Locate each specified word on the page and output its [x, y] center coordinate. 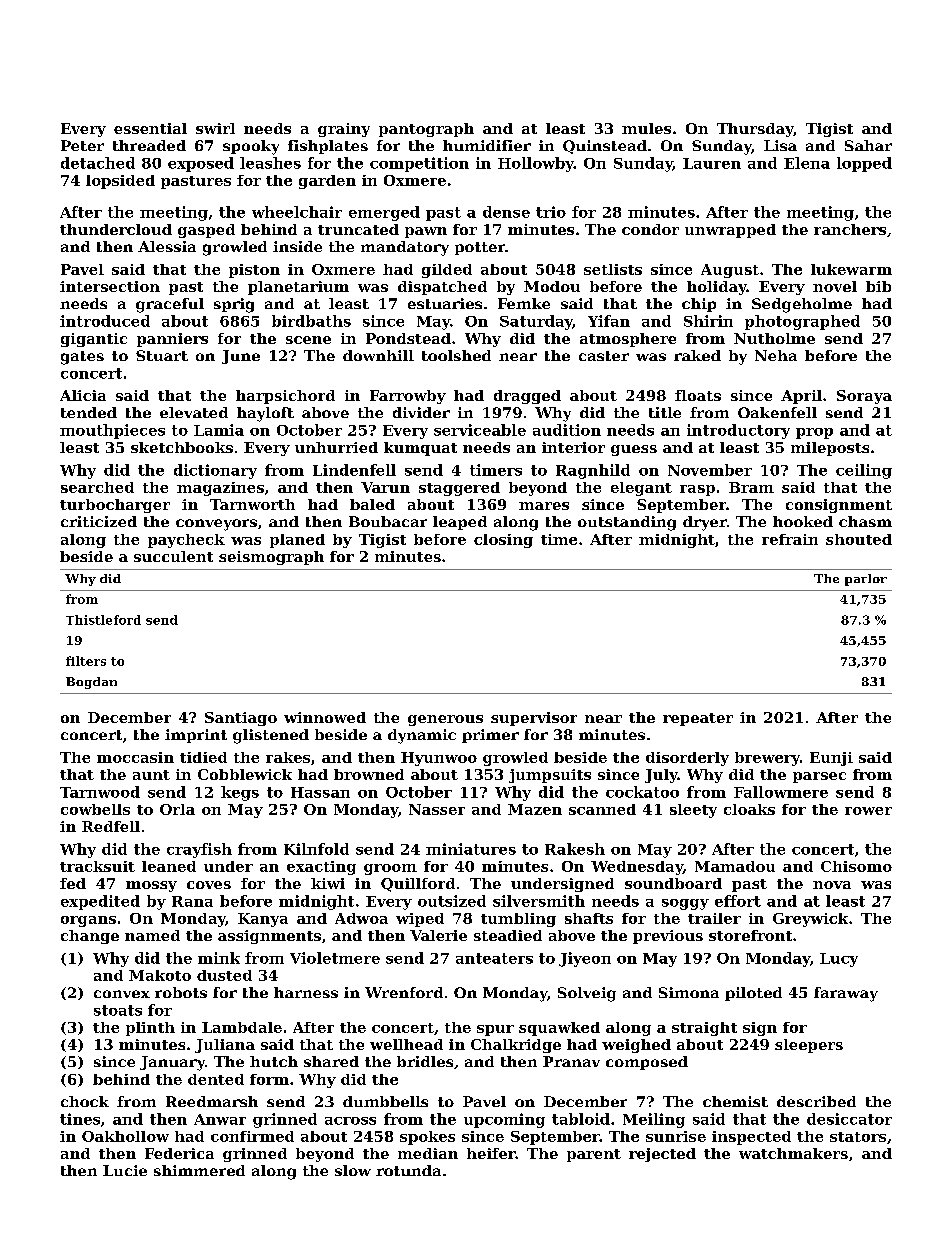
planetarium [298, 288]
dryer [705, 523]
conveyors [216, 525]
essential [150, 128]
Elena [807, 163]
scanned [602, 809]
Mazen [535, 809]
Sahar [868, 145]
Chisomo [856, 866]
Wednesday [637, 868]
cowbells [95, 809]
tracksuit [97, 866]
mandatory [405, 248]
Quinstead [605, 147]
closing [503, 541]
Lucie [125, 1170]
